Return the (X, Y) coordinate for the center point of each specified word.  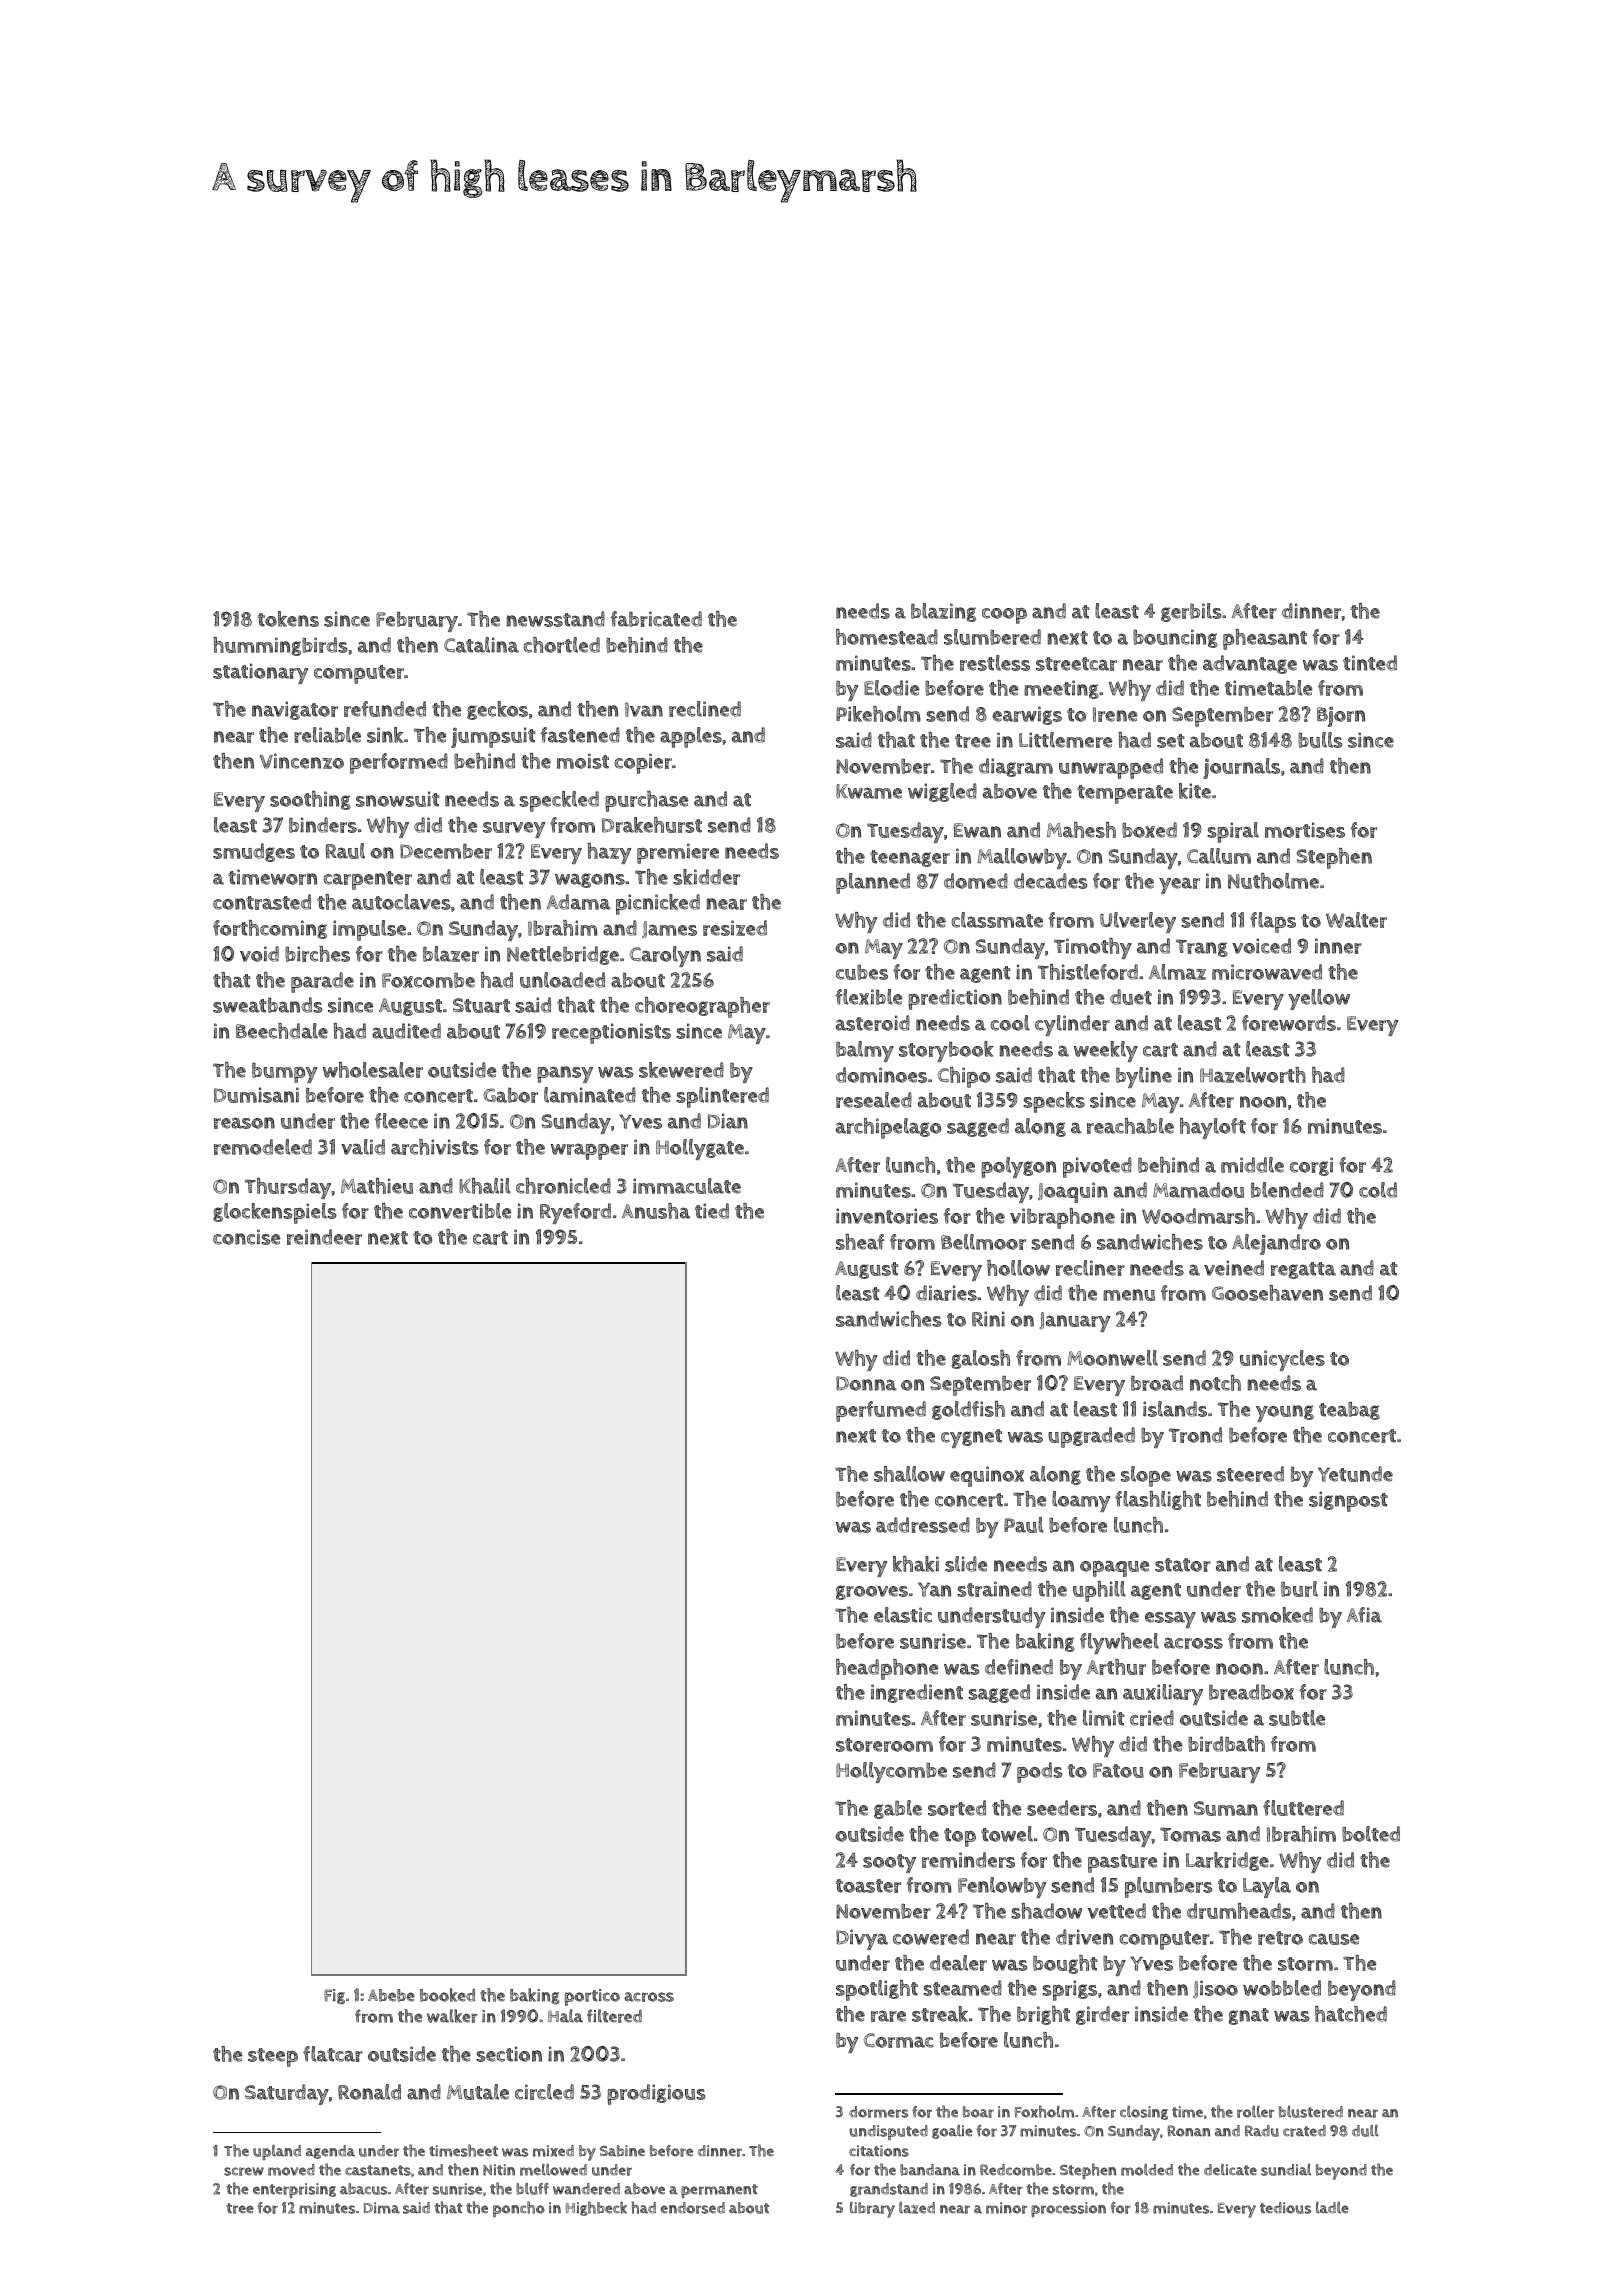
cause (1333, 1939)
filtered (614, 2016)
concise (246, 1237)
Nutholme (1273, 881)
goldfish (968, 1410)
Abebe (391, 1995)
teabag (1349, 1411)
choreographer (702, 1007)
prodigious (656, 2094)
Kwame (869, 791)
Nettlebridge (563, 955)
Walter (1356, 920)
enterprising (294, 2190)
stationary (260, 673)
